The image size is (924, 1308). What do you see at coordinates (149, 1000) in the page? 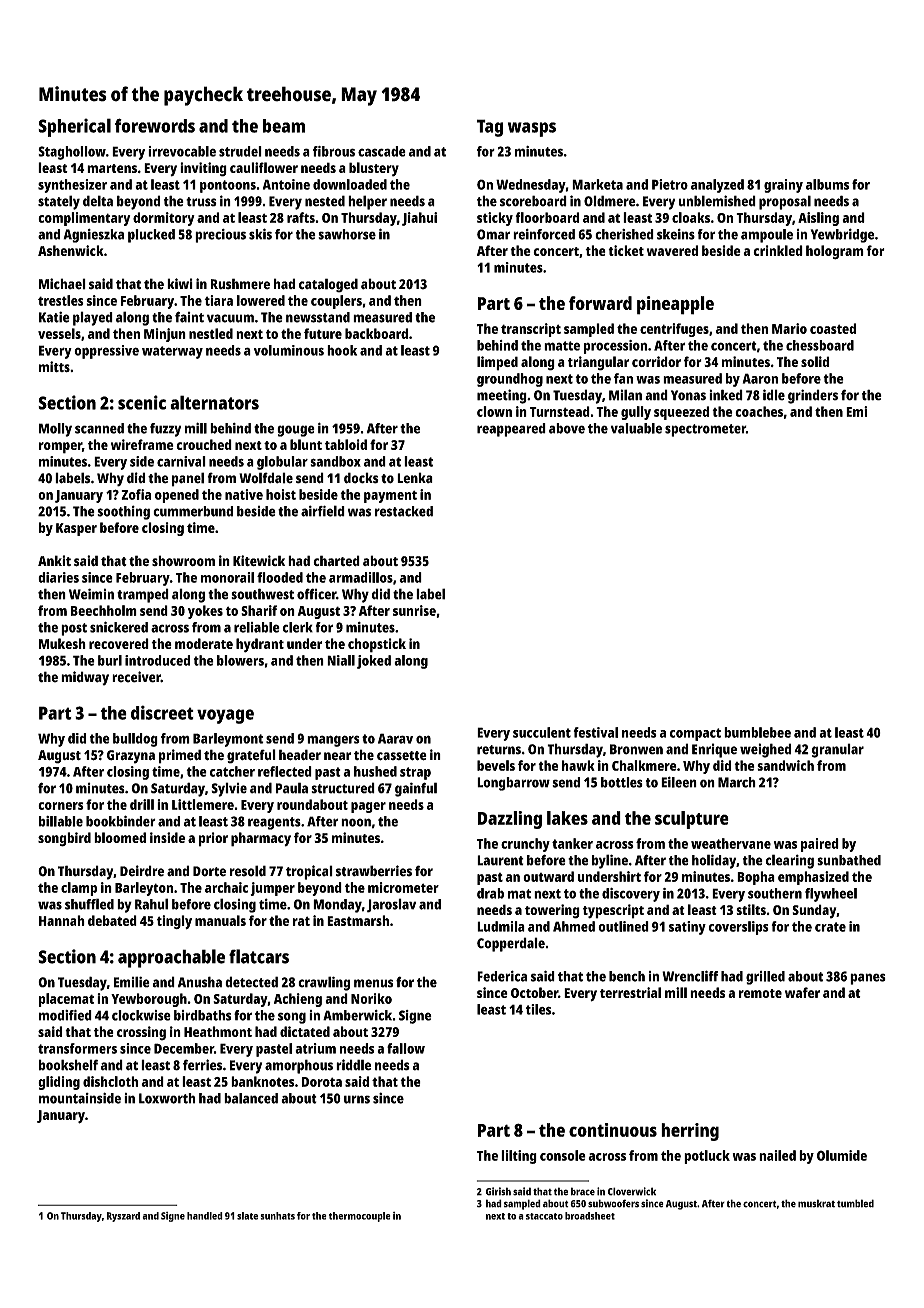
I see `Yewborough` at bounding box center [149, 1000].
